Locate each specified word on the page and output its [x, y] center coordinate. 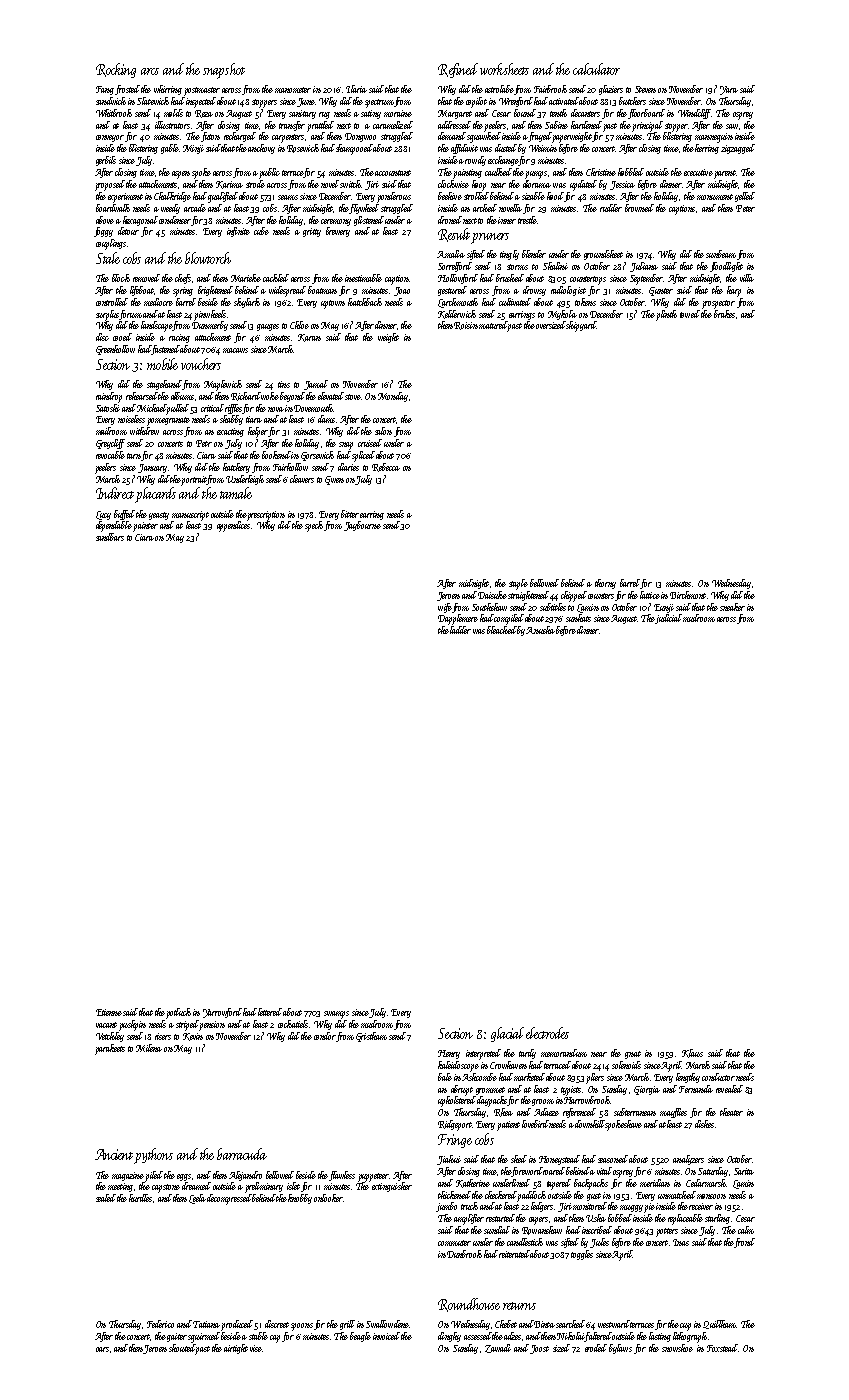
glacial [507, 1034]
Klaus [692, 1053]
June [306, 102]
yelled [745, 197]
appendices [233, 526]
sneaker [732, 607]
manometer [293, 90]
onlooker [328, 1198]
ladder [460, 630]
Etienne [109, 1012]
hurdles [140, 1198]
